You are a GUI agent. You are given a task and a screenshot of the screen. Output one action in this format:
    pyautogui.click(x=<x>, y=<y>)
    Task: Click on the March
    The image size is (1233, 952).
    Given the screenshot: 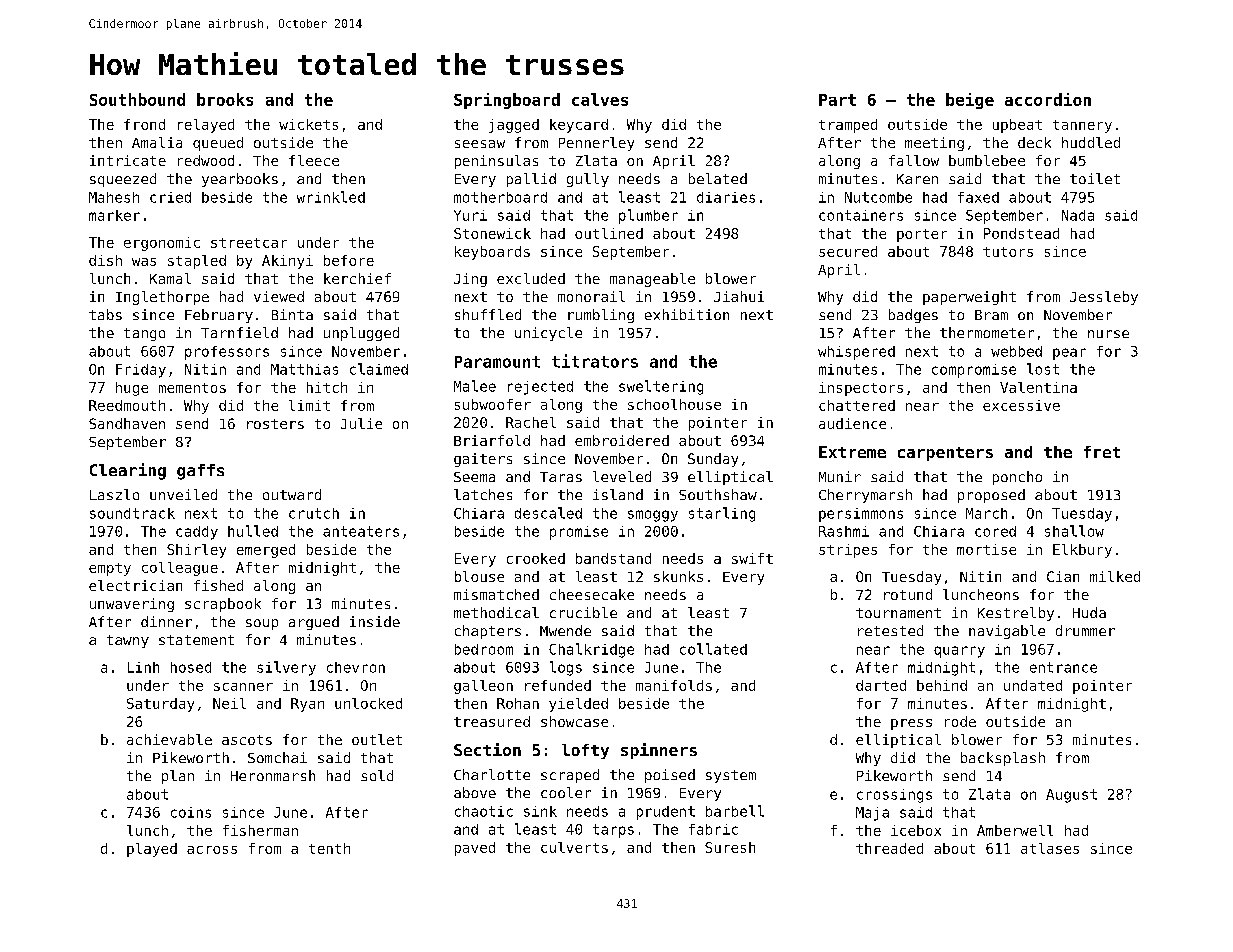 What is the action you would take?
    pyautogui.click(x=986, y=513)
